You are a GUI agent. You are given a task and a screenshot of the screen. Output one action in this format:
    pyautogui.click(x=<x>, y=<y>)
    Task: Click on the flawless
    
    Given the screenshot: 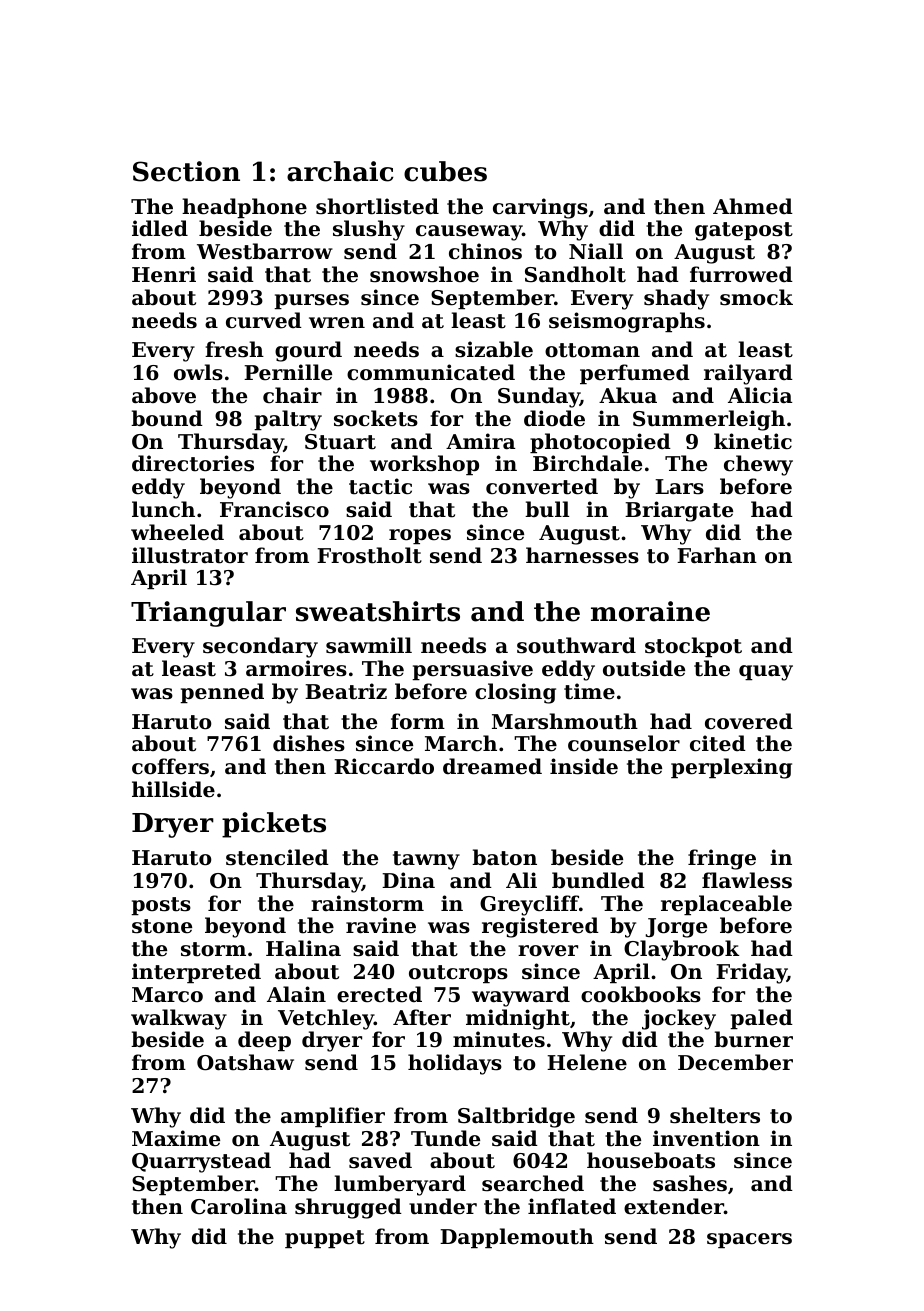 What is the action you would take?
    pyautogui.click(x=747, y=880)
